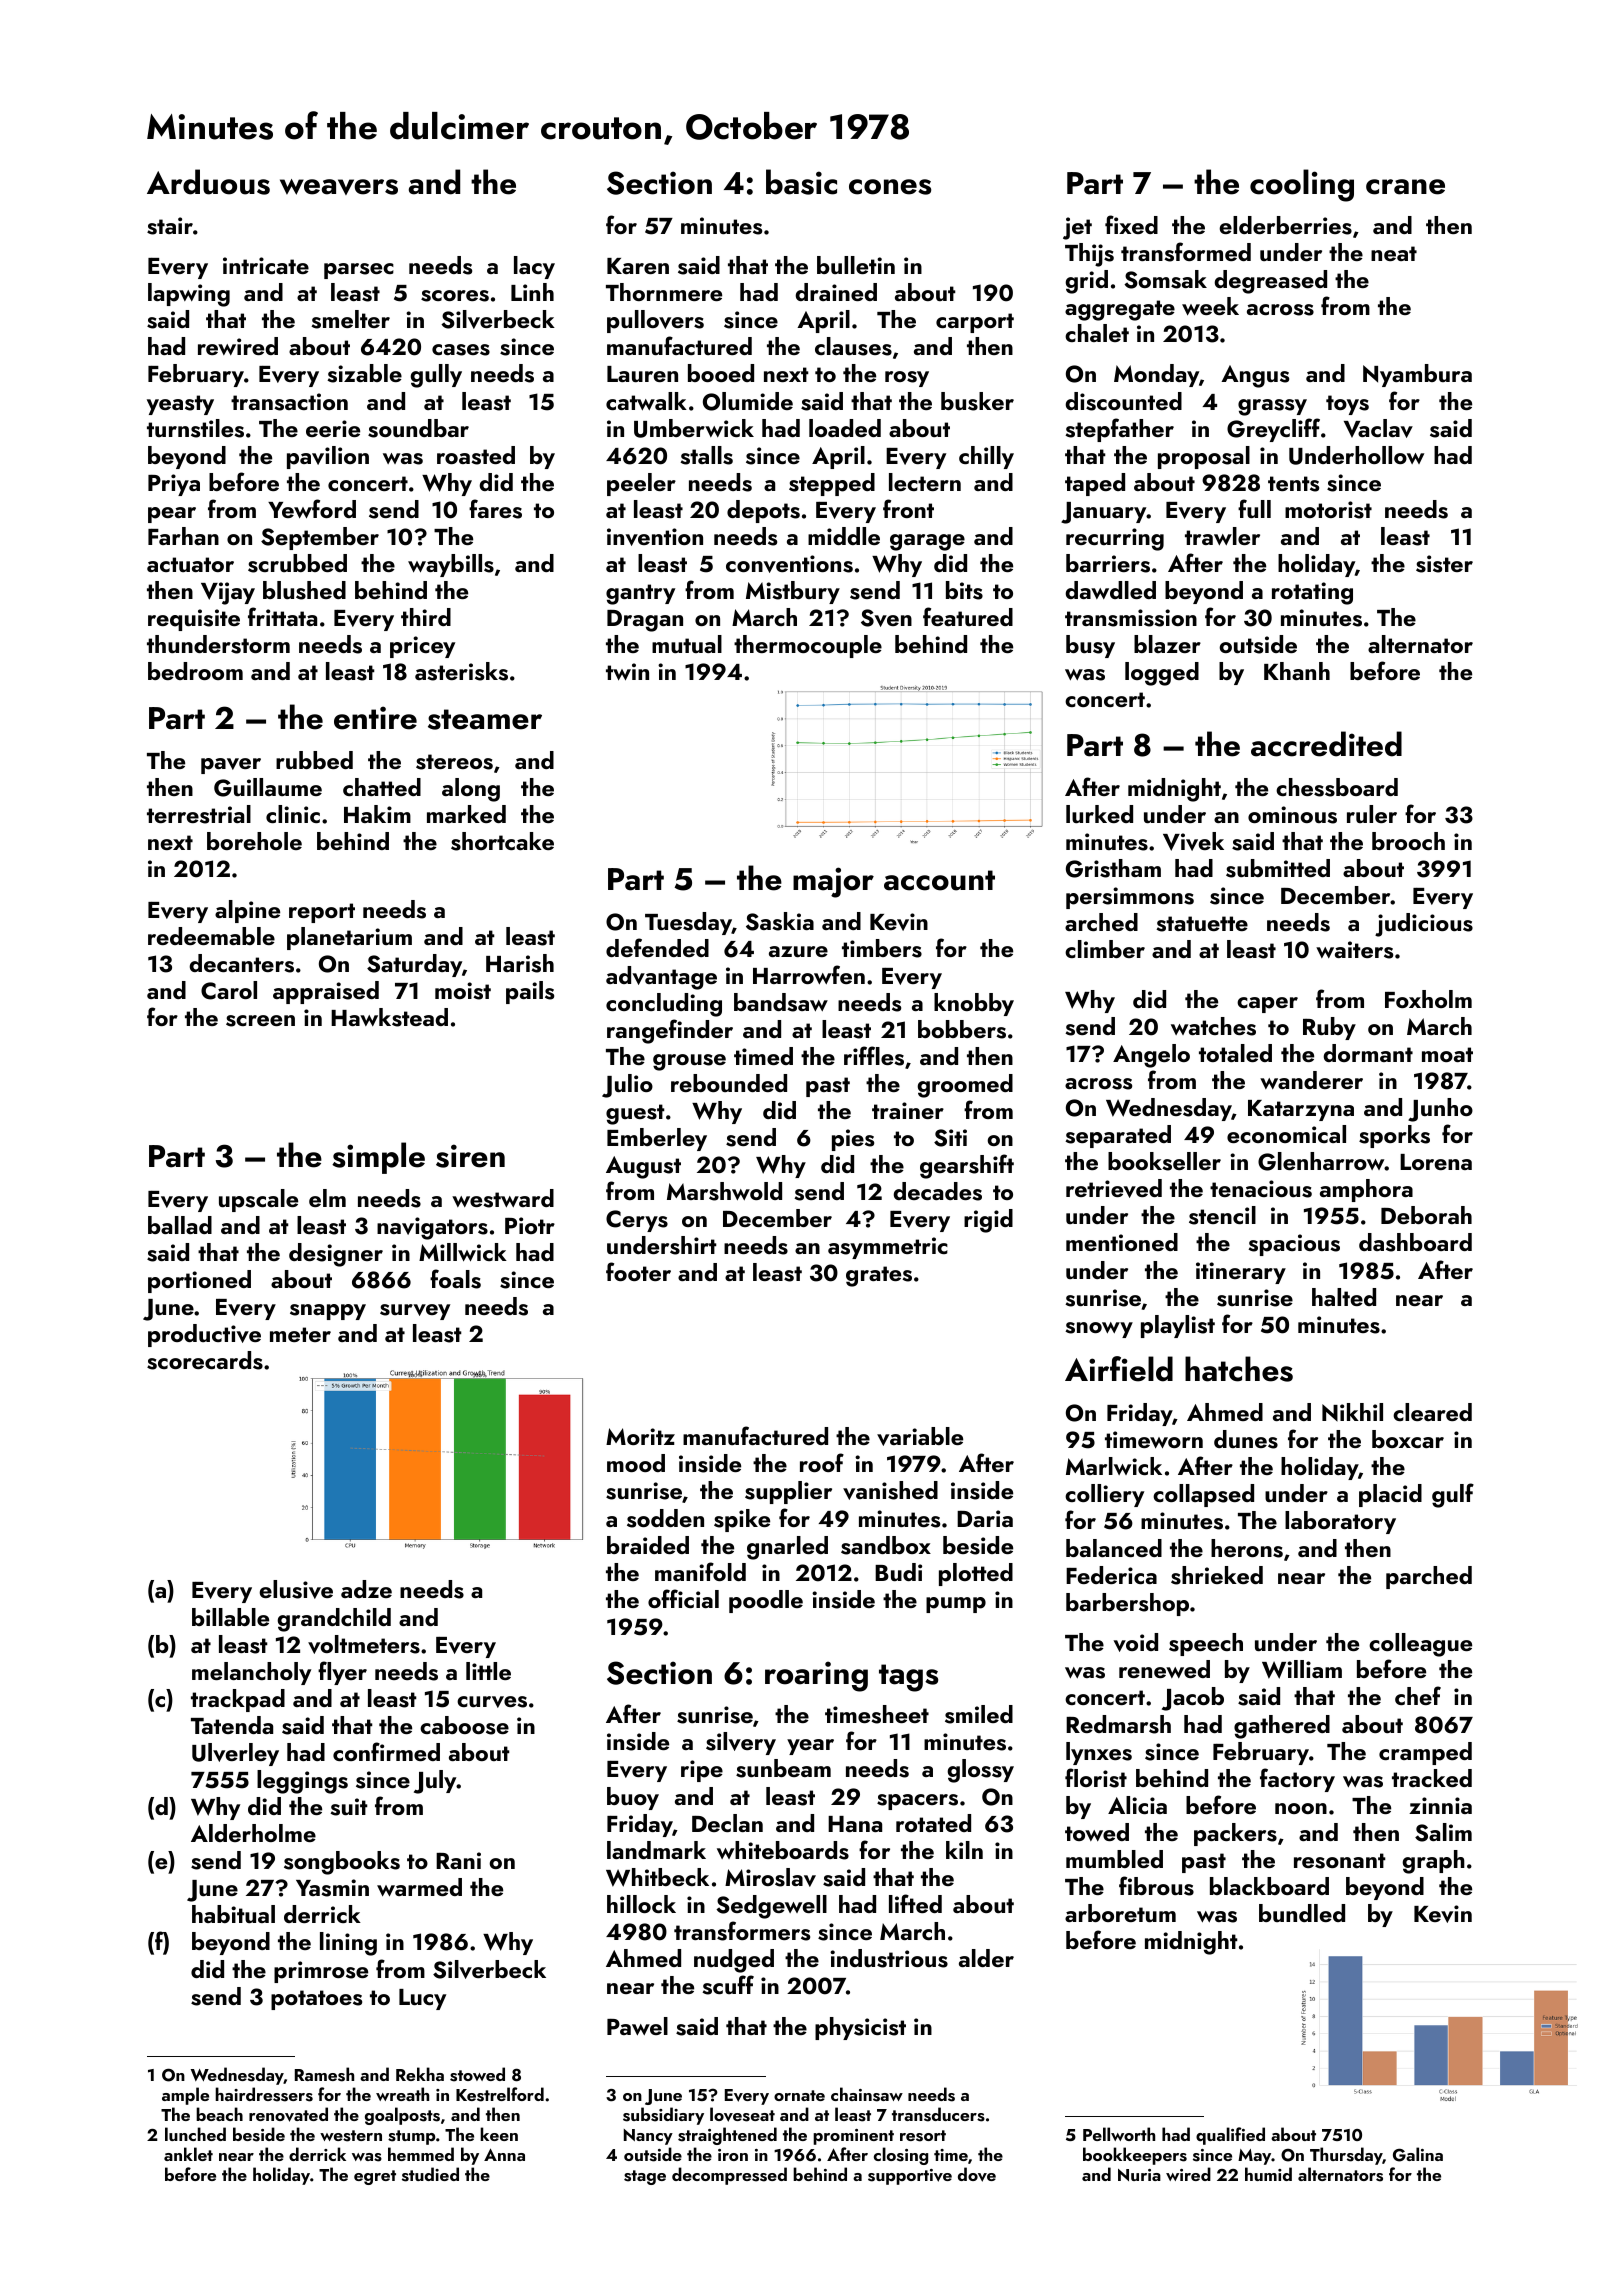 Image resolution: width=1620 pixels, height=2292 pixels. I want to click on cones, so click(890, 187).
